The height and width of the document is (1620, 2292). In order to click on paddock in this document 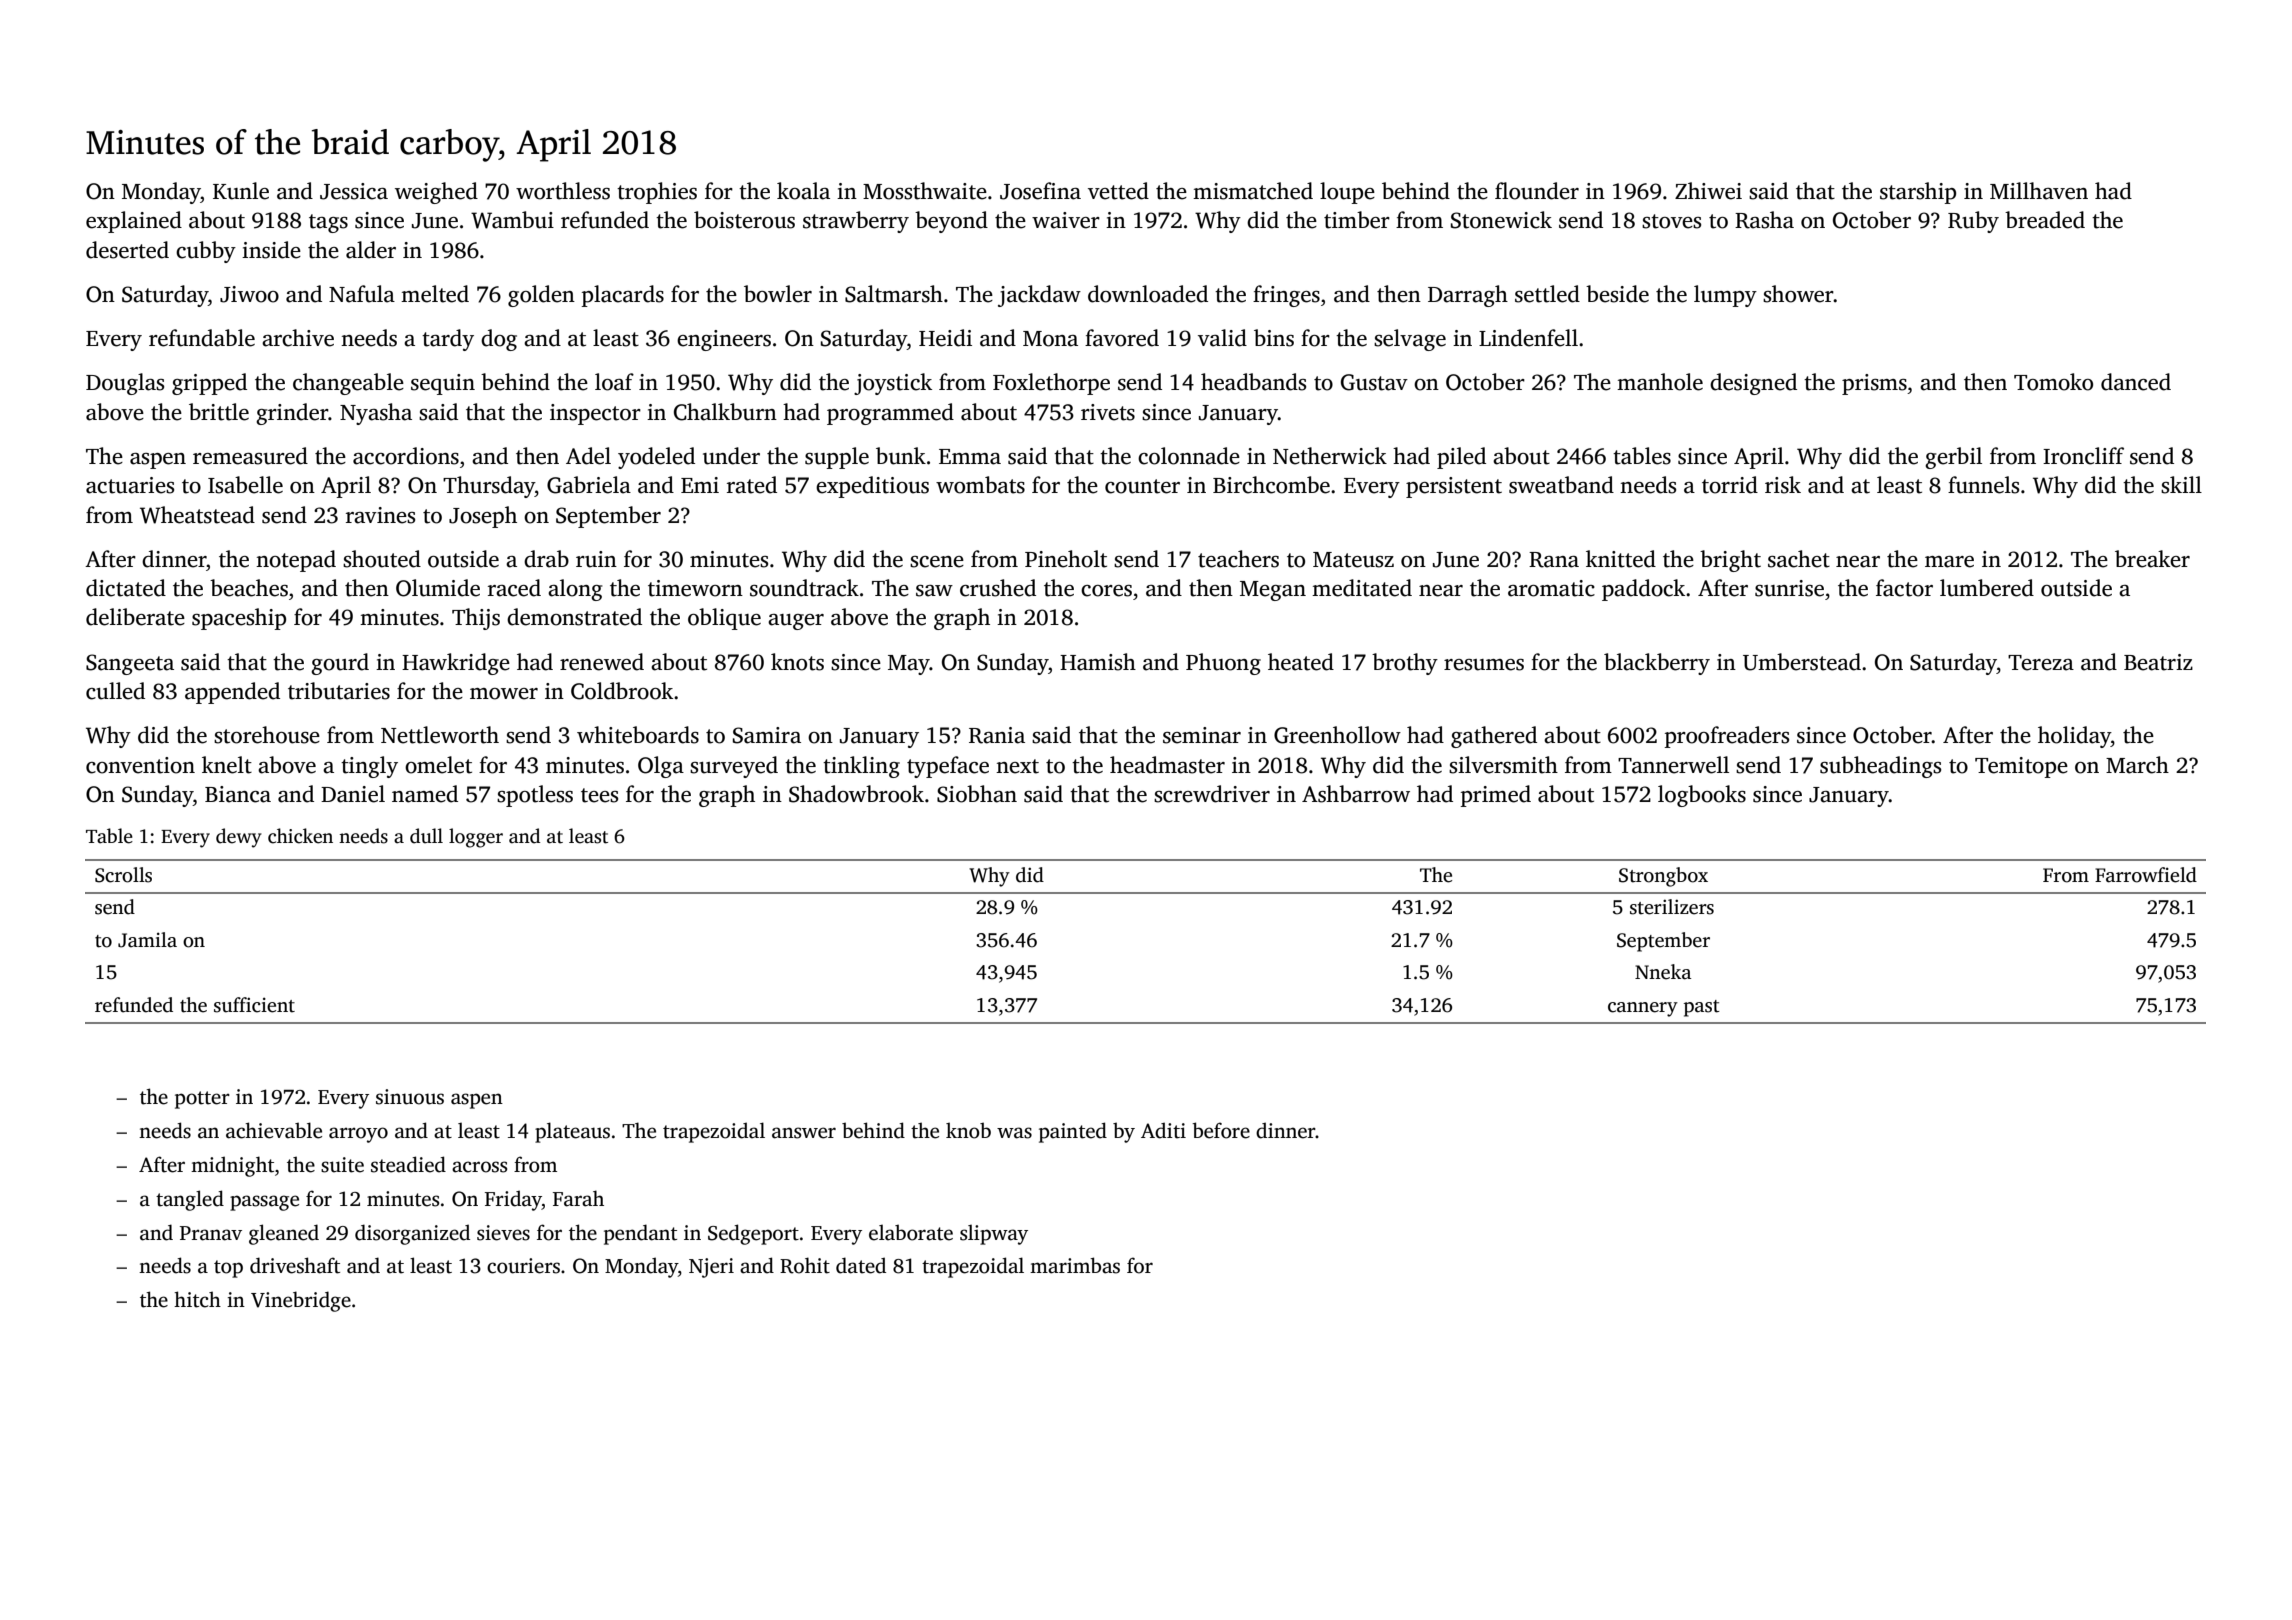, I will do `click(1643, 590)`.
